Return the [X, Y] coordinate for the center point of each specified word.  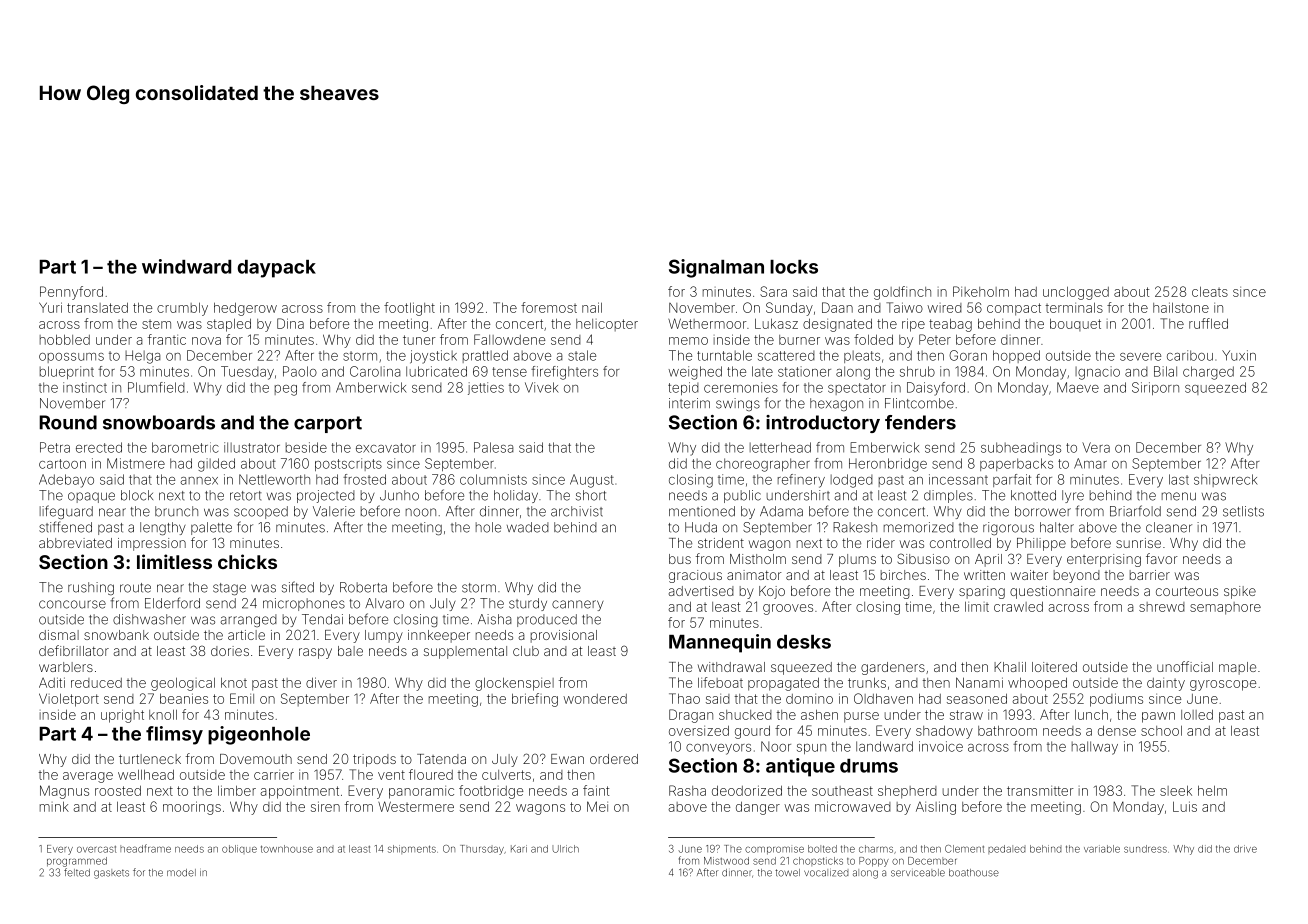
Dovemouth [256, 759]
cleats [1210, 292]
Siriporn [1155, 388]
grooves [788, 609]
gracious [695, 576]
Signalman [716, 268]
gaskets [111, 874]
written [984, 575]
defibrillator [74, 650]
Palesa [494, 447]
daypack [277, 269]
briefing [535, 700]
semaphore [1225, 608]
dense [1117, 731]
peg [286, 390]
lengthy [163, 529]
